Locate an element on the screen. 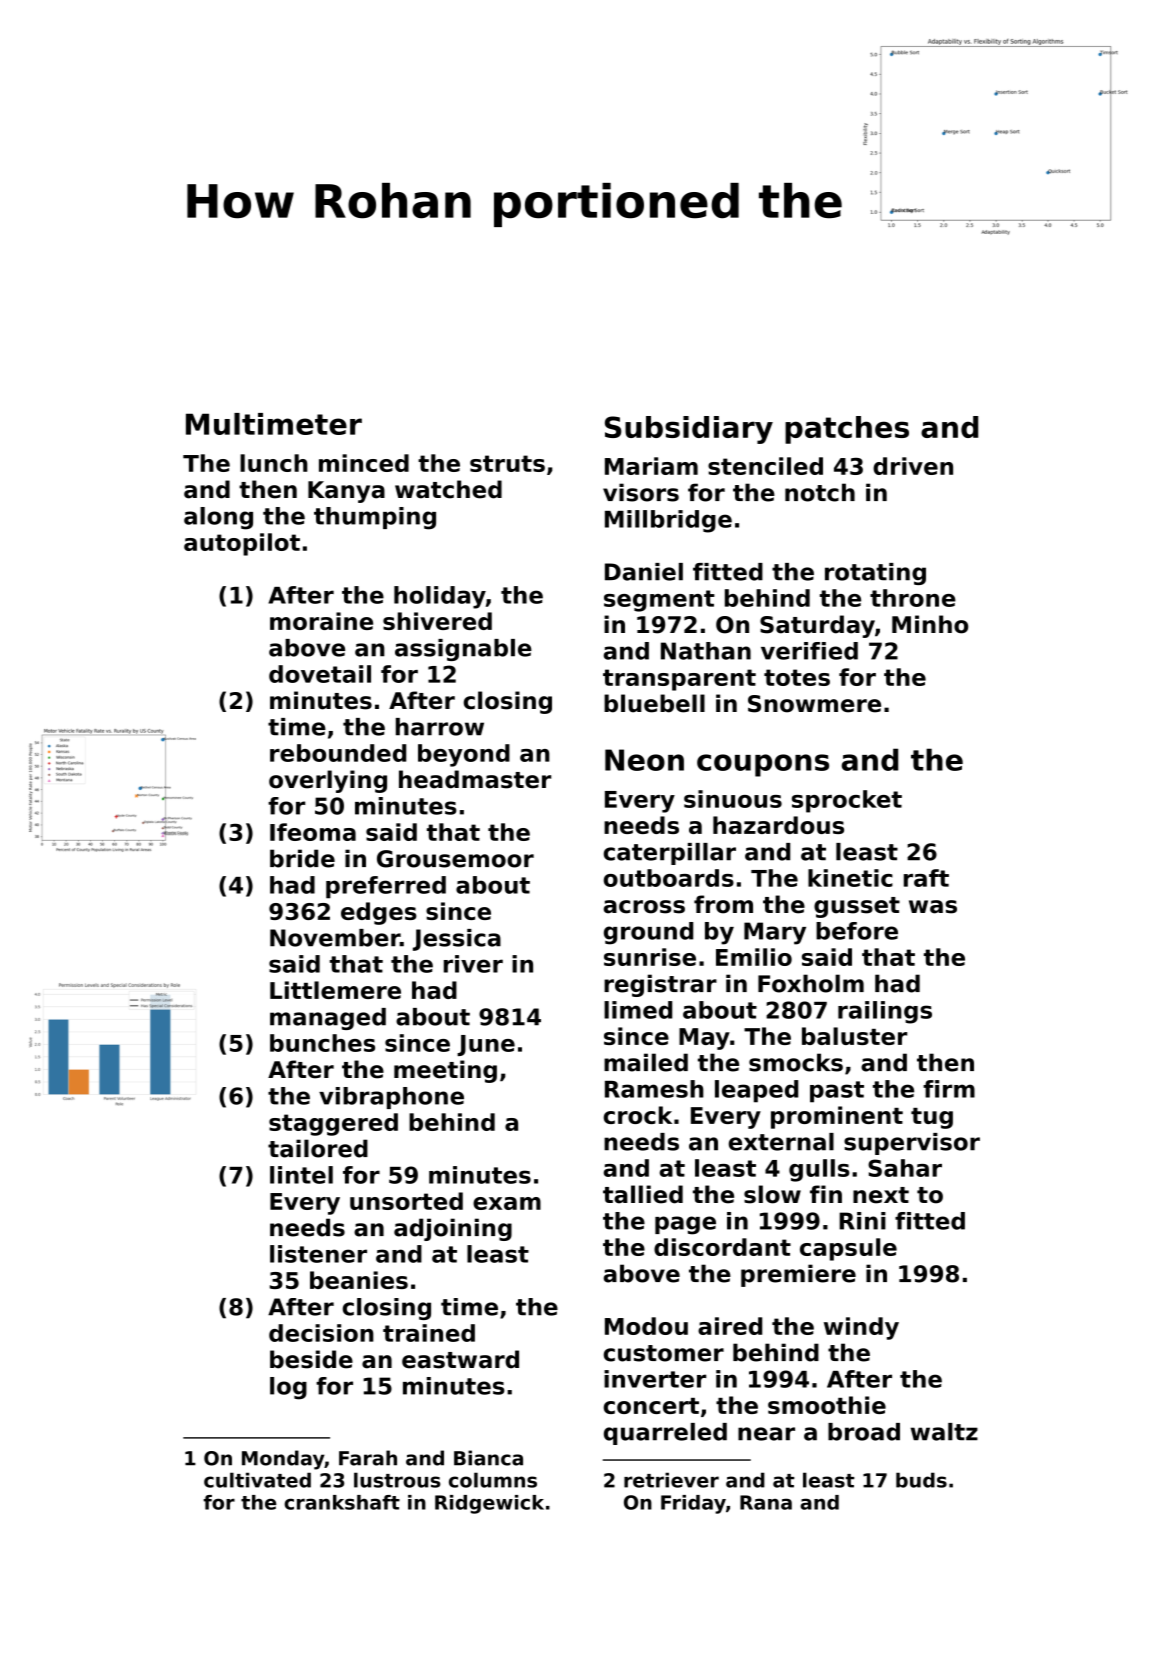 This screenshot has height=1654, width=1165. lintel is located at coordinates (301, 1175).
